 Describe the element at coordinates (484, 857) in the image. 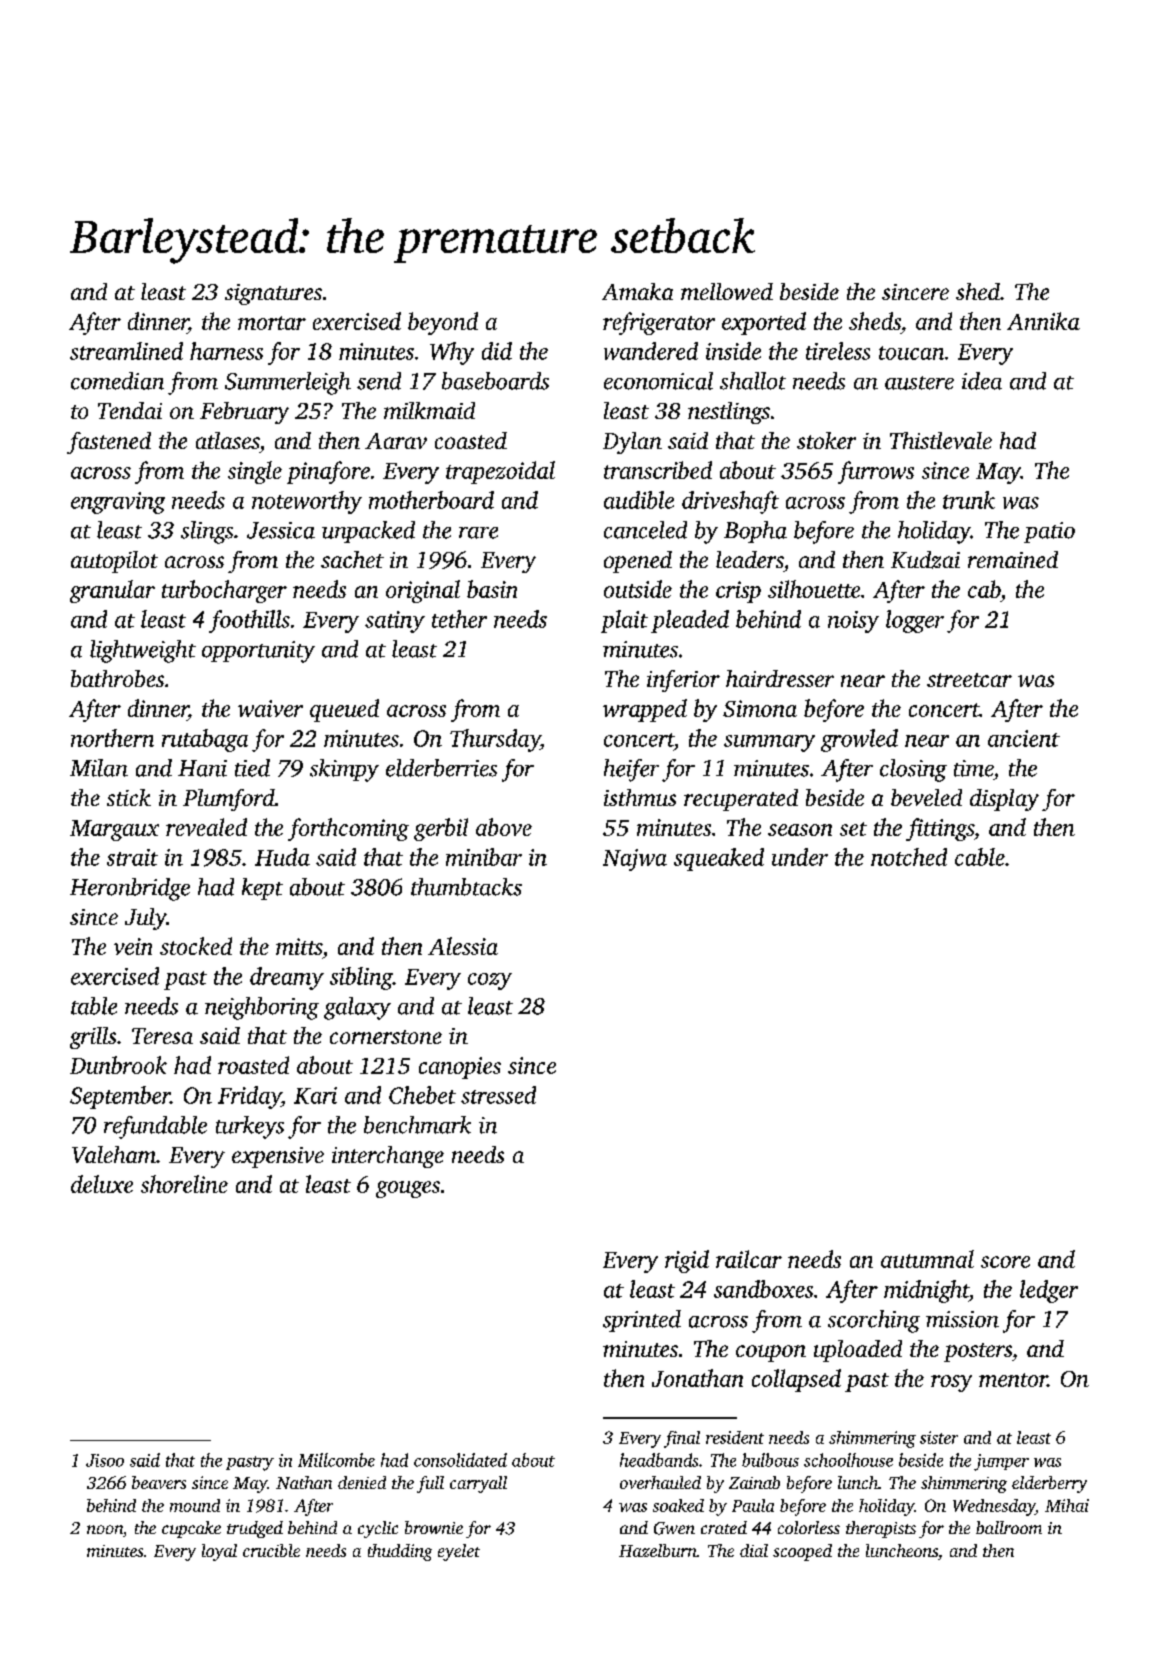

I see `minibar` at that location.
